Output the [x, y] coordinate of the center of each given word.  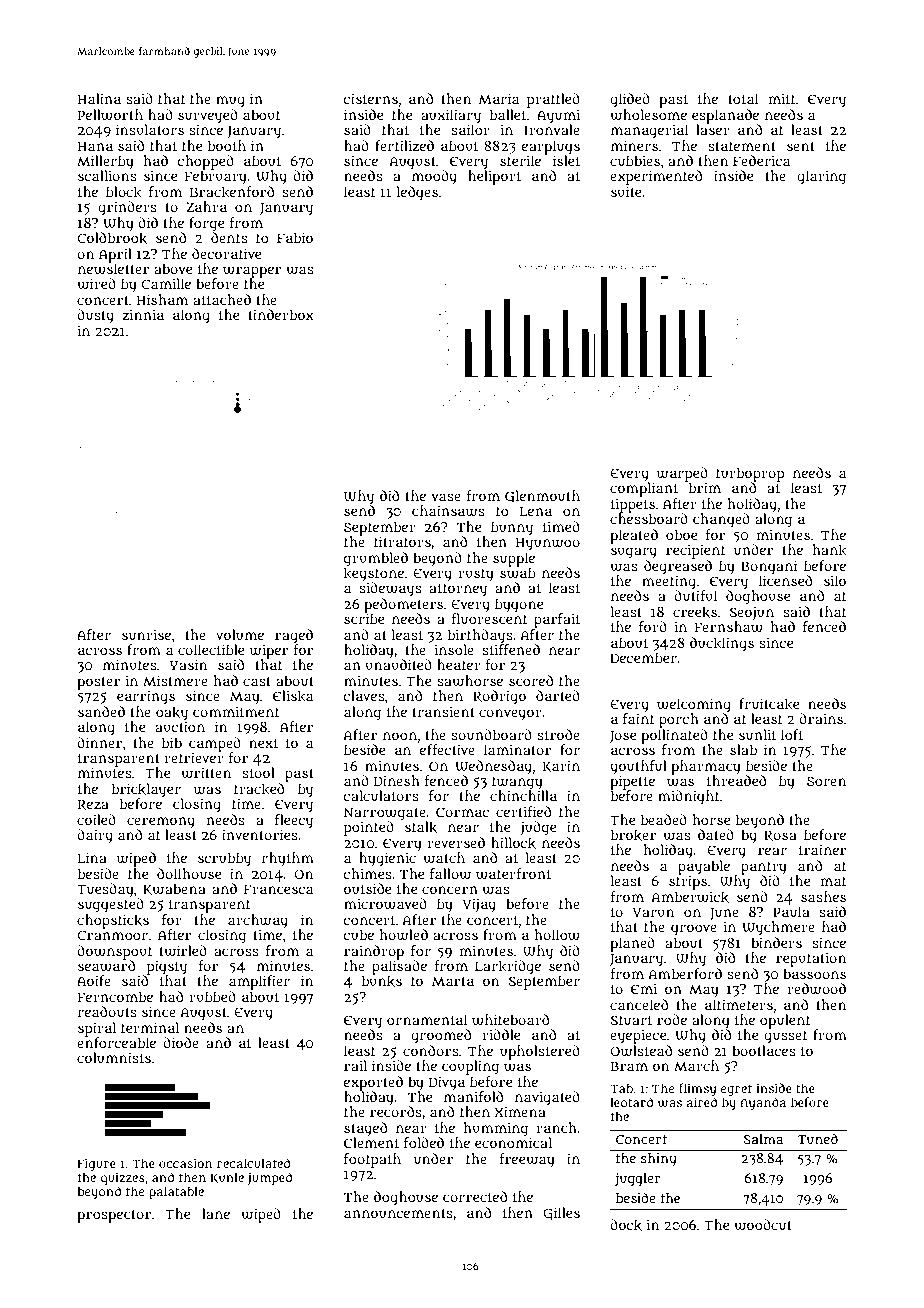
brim [705, 487]
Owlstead [641, 1051]
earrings [146, 697]
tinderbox [281, 314]
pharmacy [706, 767]
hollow [557, 935]
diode [181, 1042]
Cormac [462, 812]
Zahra [206, 206]
